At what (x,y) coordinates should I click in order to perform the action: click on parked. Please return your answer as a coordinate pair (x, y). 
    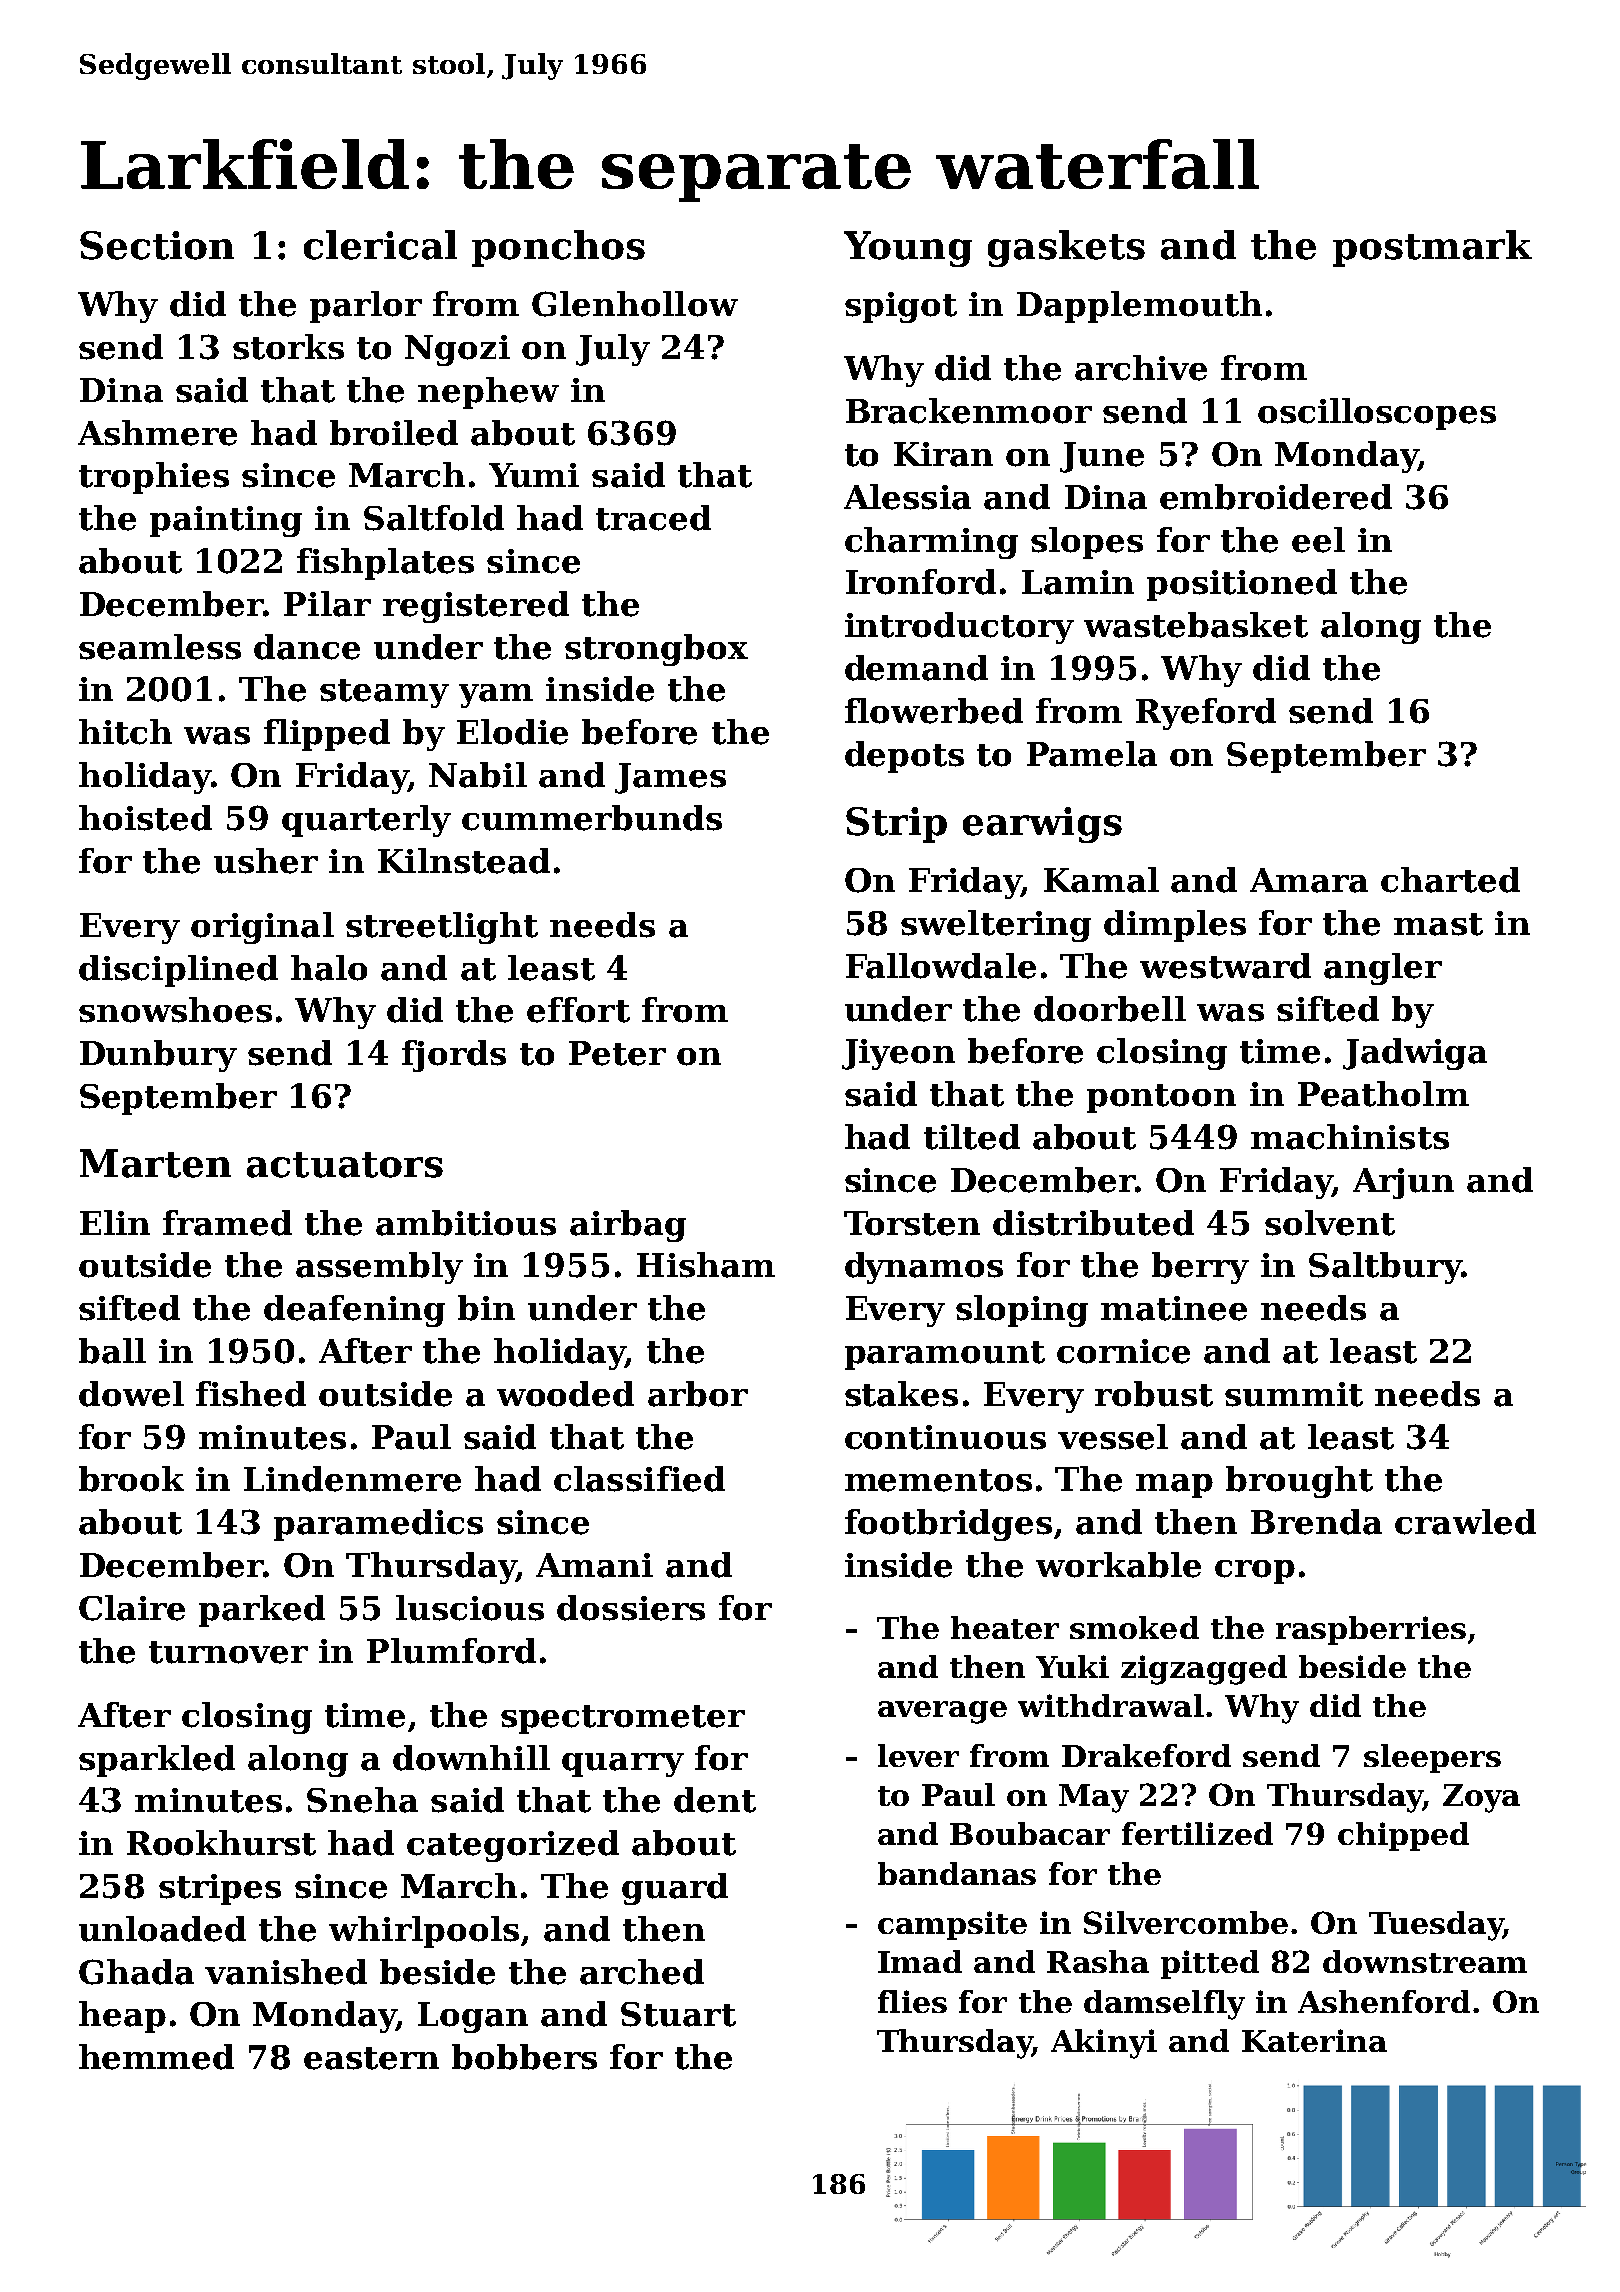
    Looking at the image, I should click on (262, 1611).
